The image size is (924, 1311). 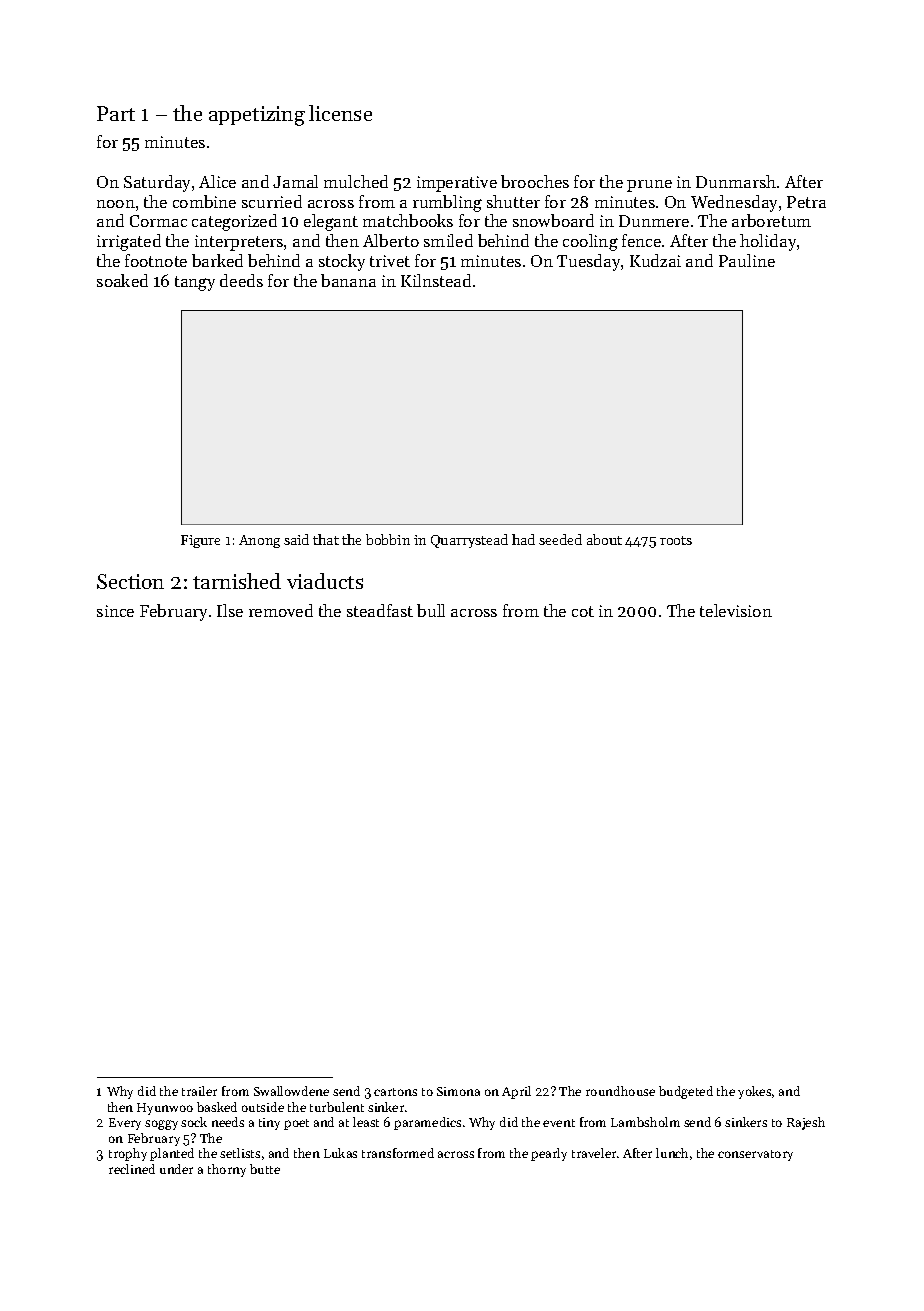 What do you see at coordinates (431, 610) in the page?
I see `bull` at bounding box center [431, 610].
